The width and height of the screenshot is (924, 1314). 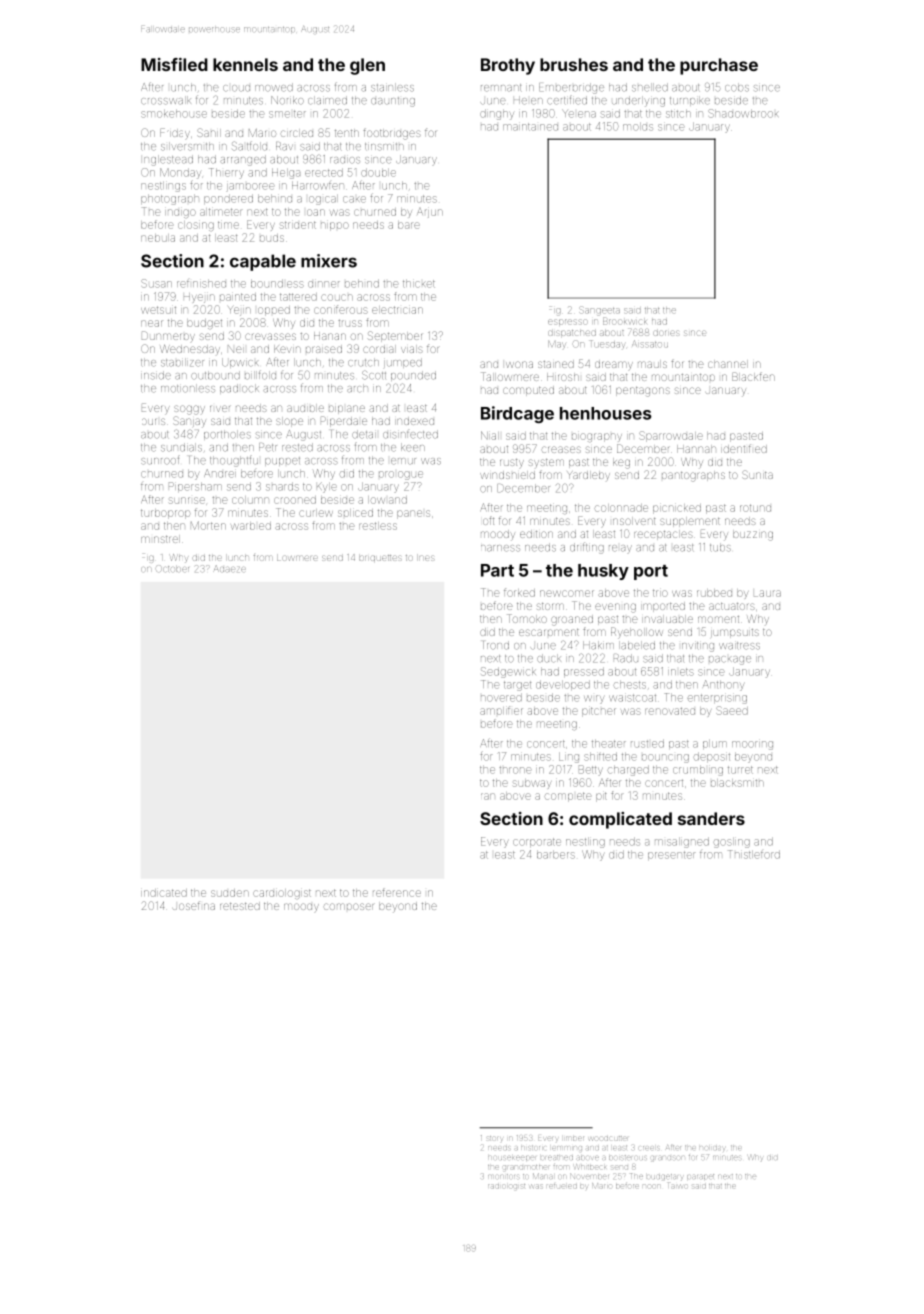 What do you see at coordinates (305, 408) in the screenshot?
I see `audible` at bounding box center [305, 408].
